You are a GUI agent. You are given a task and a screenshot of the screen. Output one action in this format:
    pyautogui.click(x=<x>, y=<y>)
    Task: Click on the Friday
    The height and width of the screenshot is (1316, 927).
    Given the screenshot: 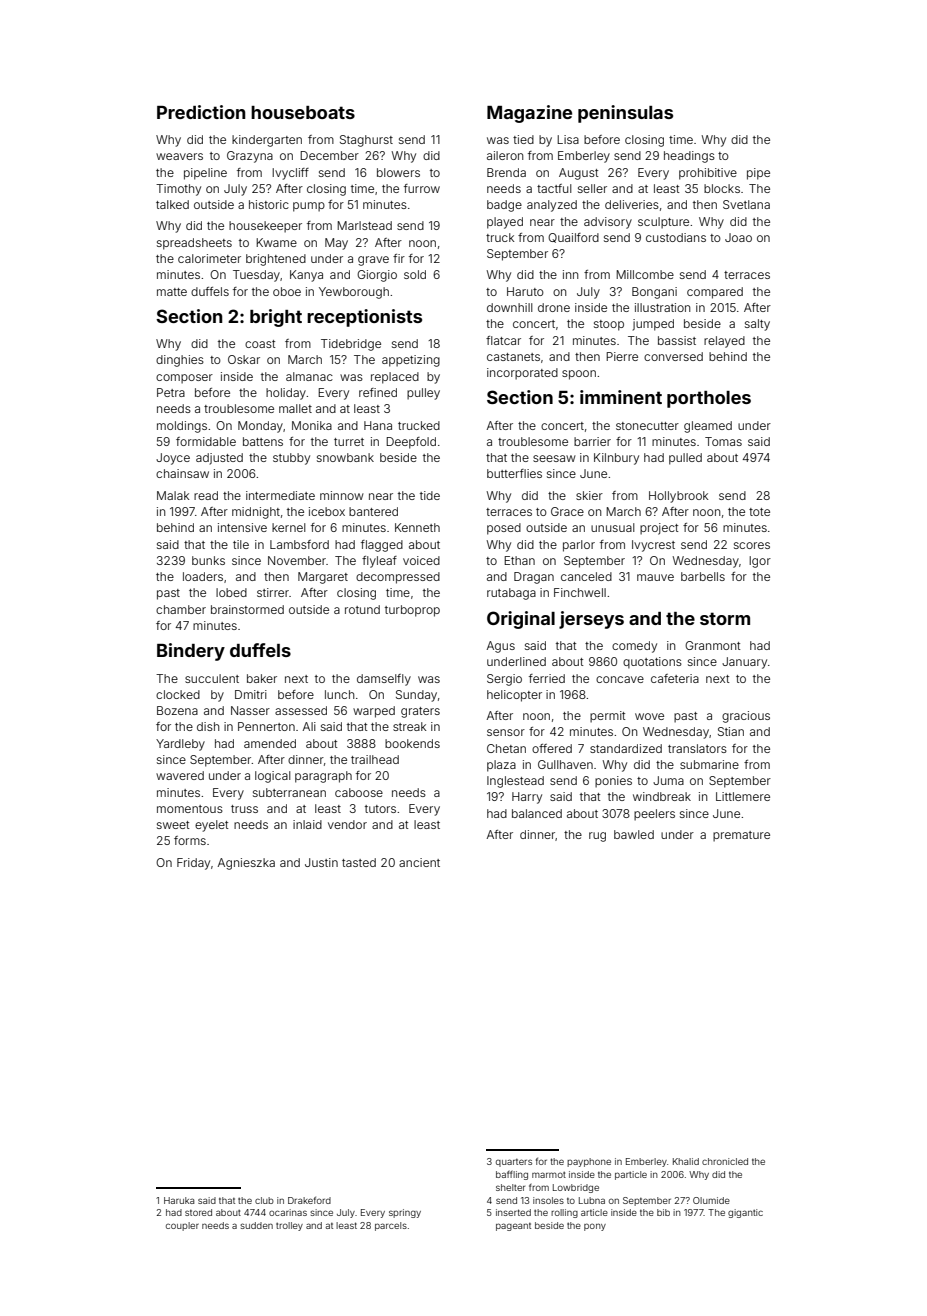 What is the action you would take?
    pyautogui.click(x=193, y=864)
